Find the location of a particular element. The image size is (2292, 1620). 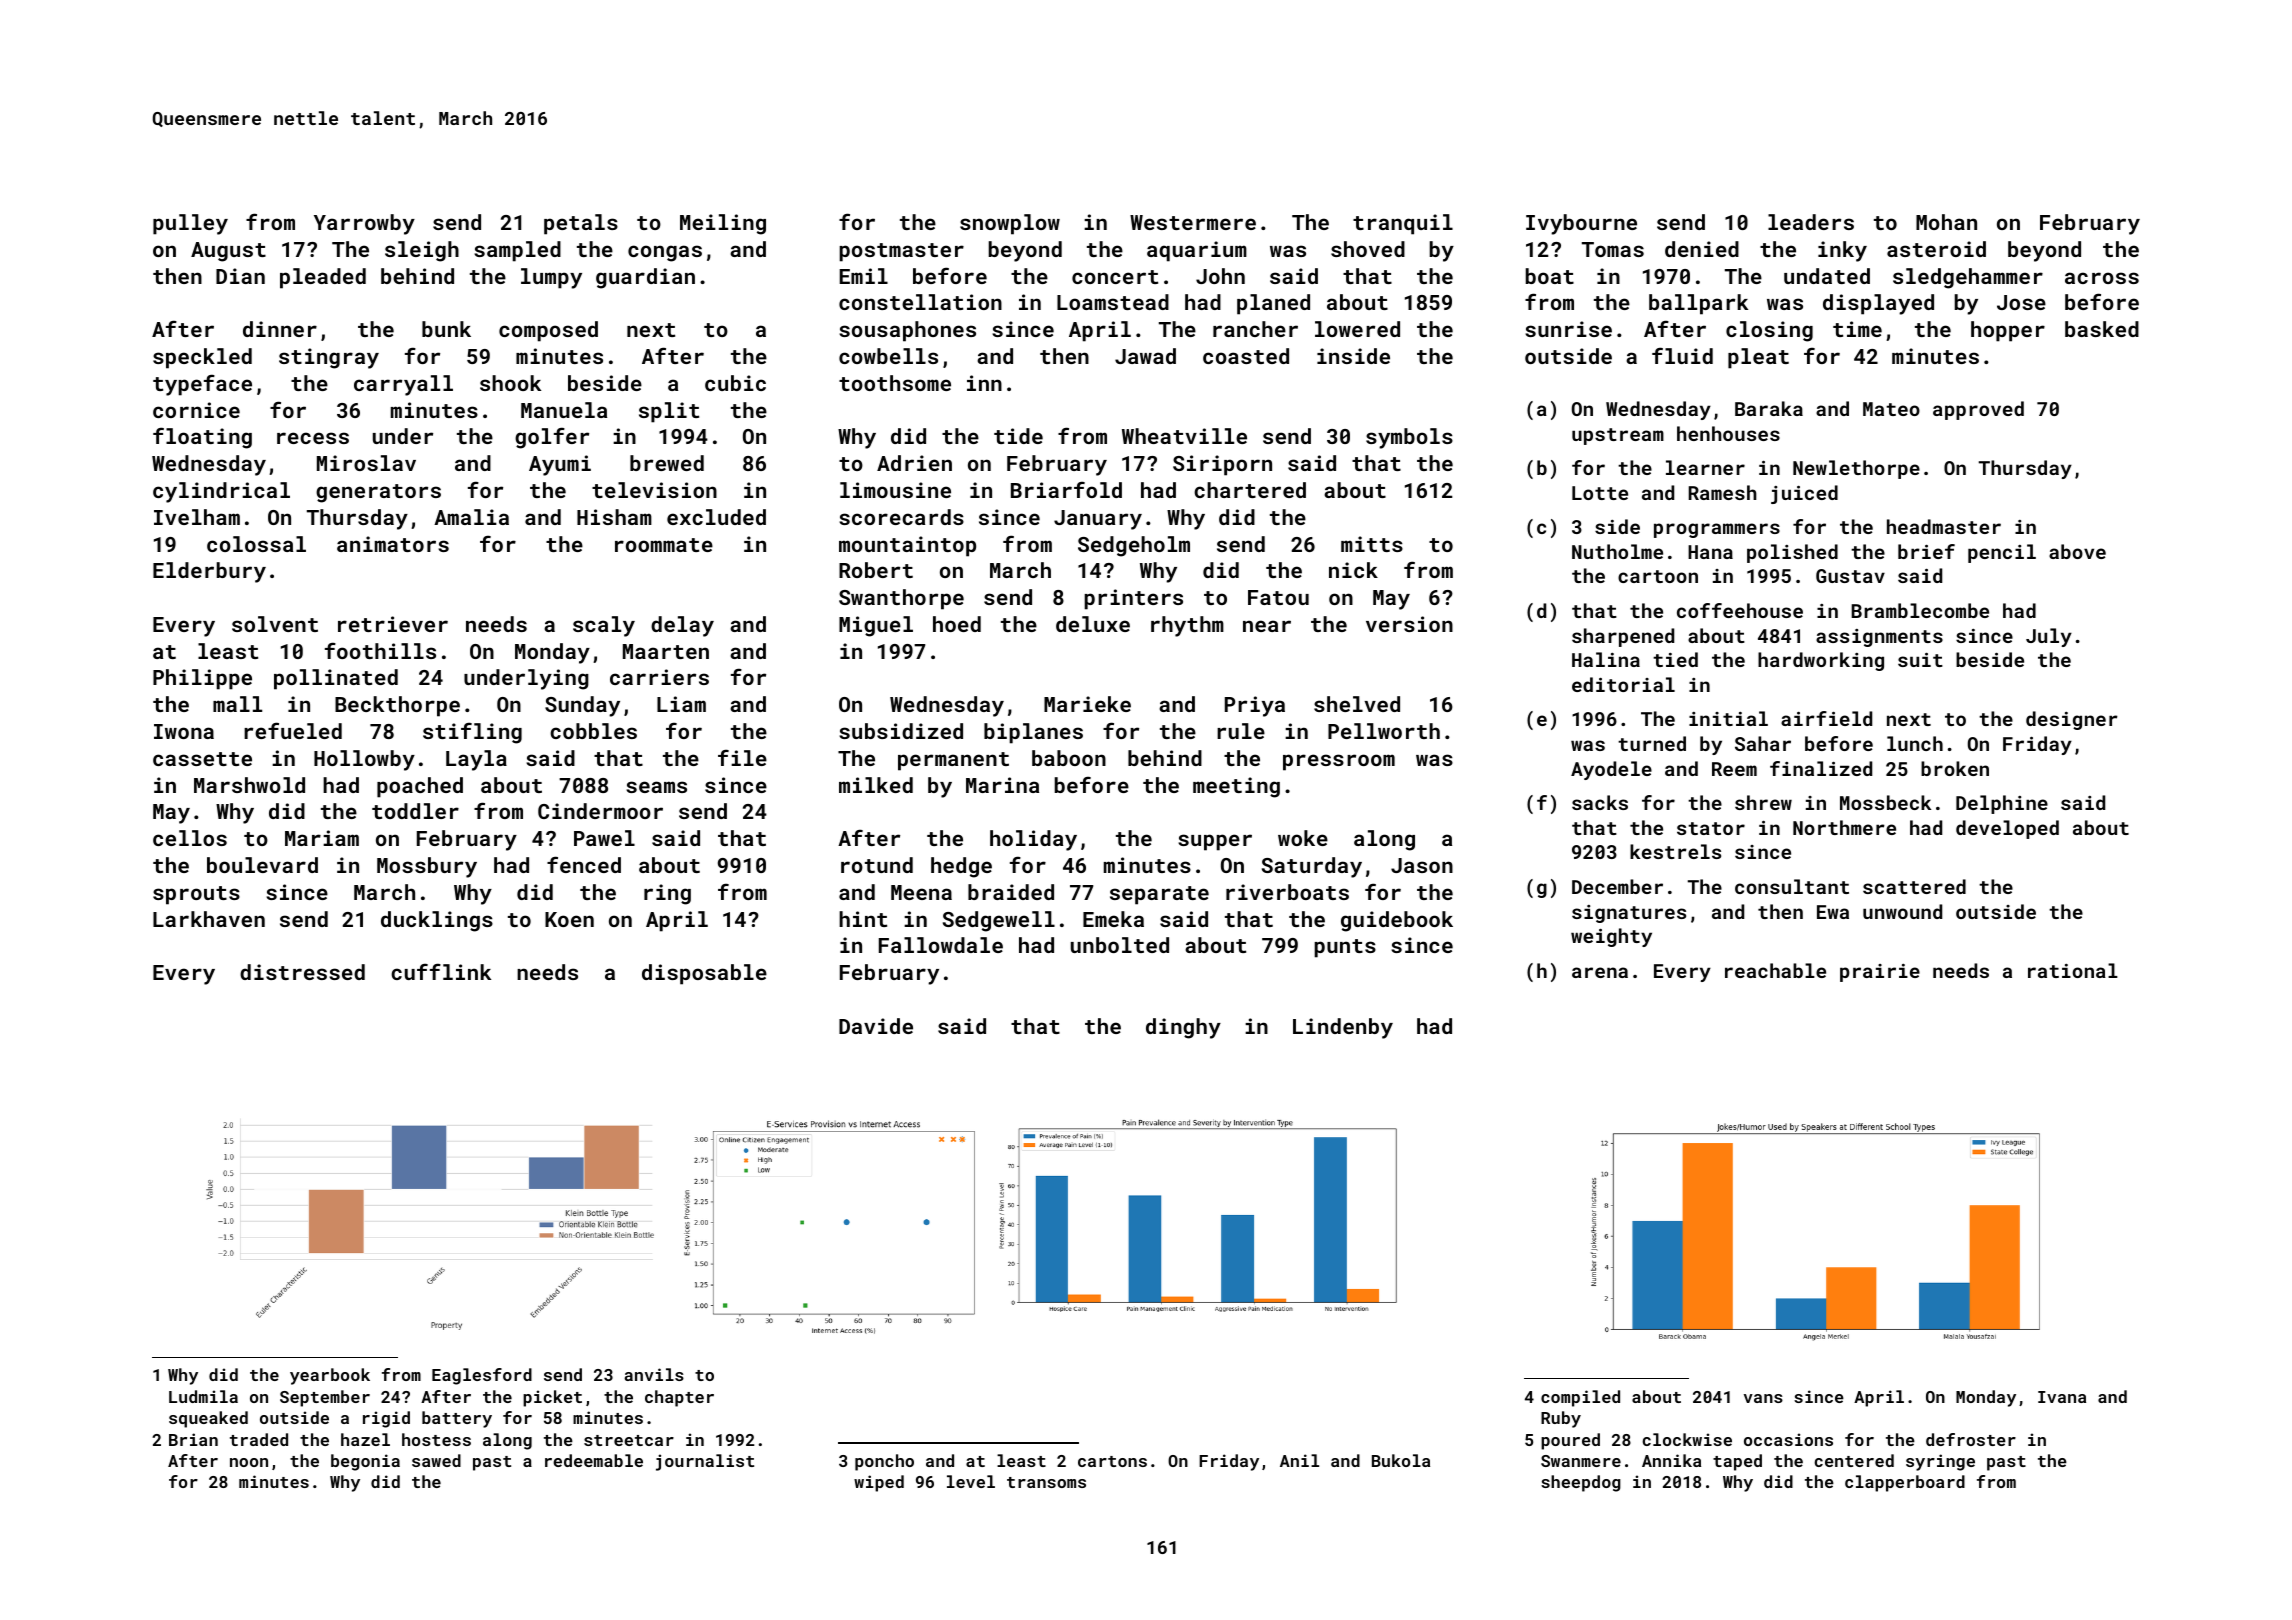

anvils is located at coordinates (654, 1374).
